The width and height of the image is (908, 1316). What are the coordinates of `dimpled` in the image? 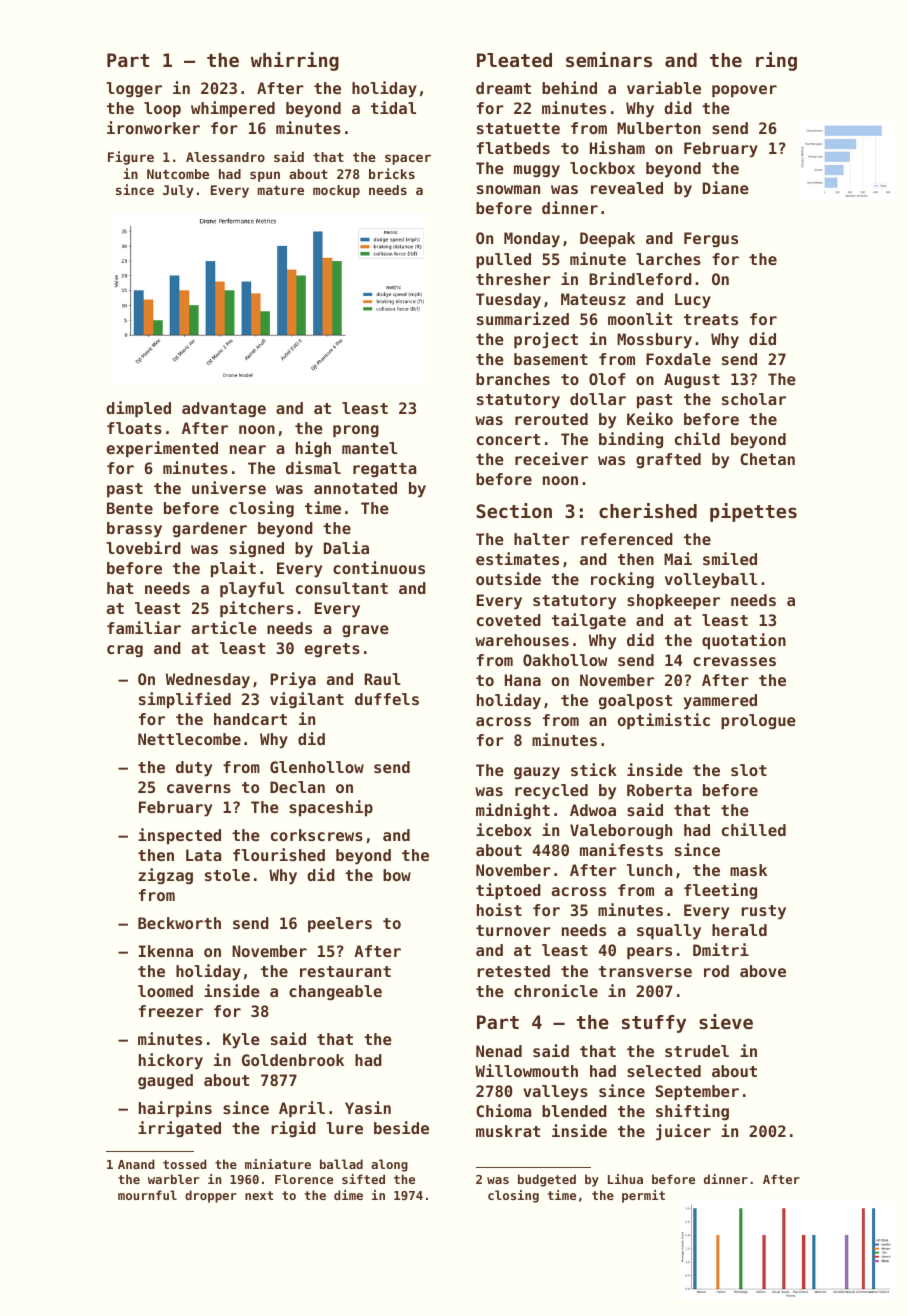 It's located at (138, 409).
